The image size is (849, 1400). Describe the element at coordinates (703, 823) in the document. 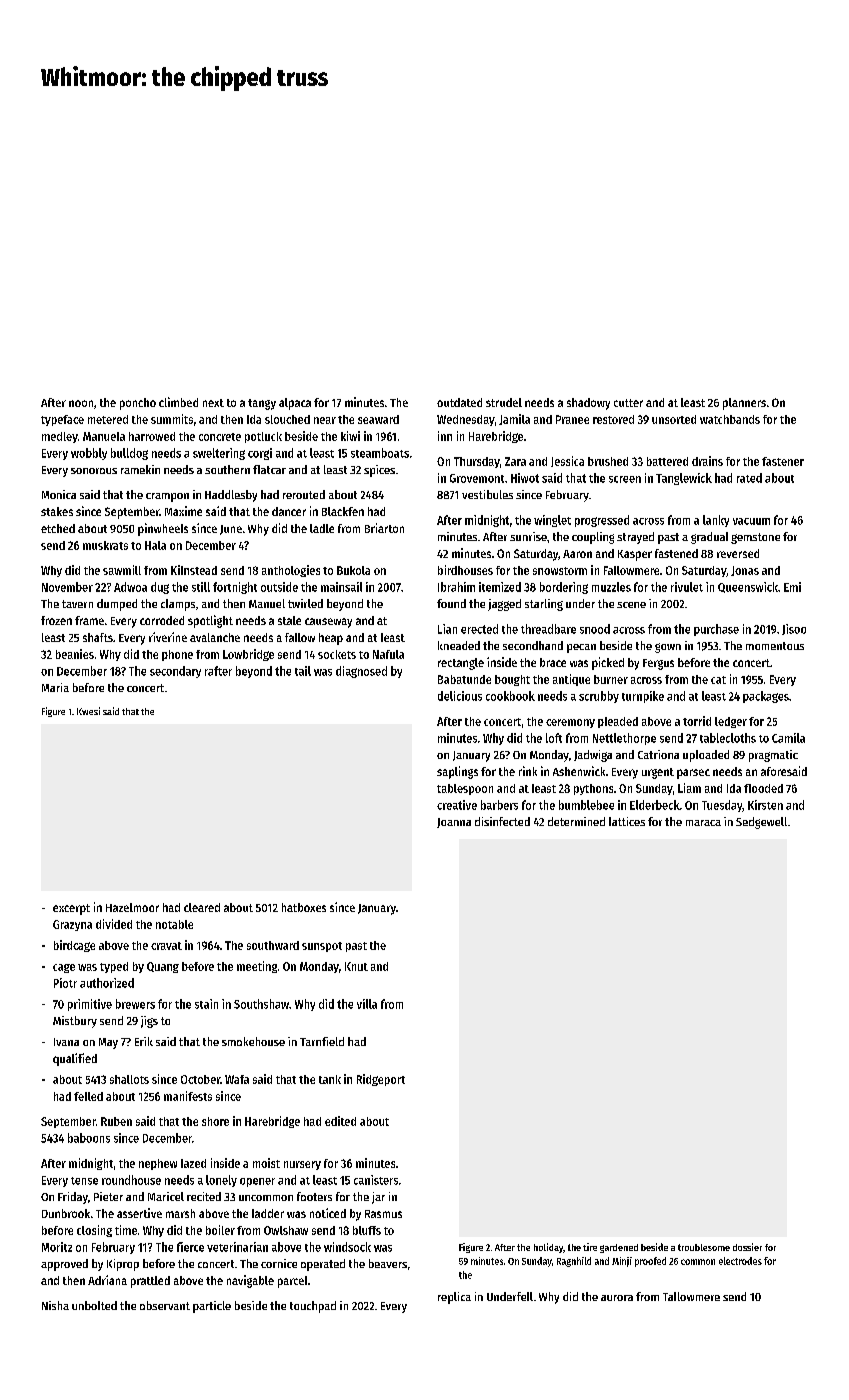

I see `maraca` at that location.
